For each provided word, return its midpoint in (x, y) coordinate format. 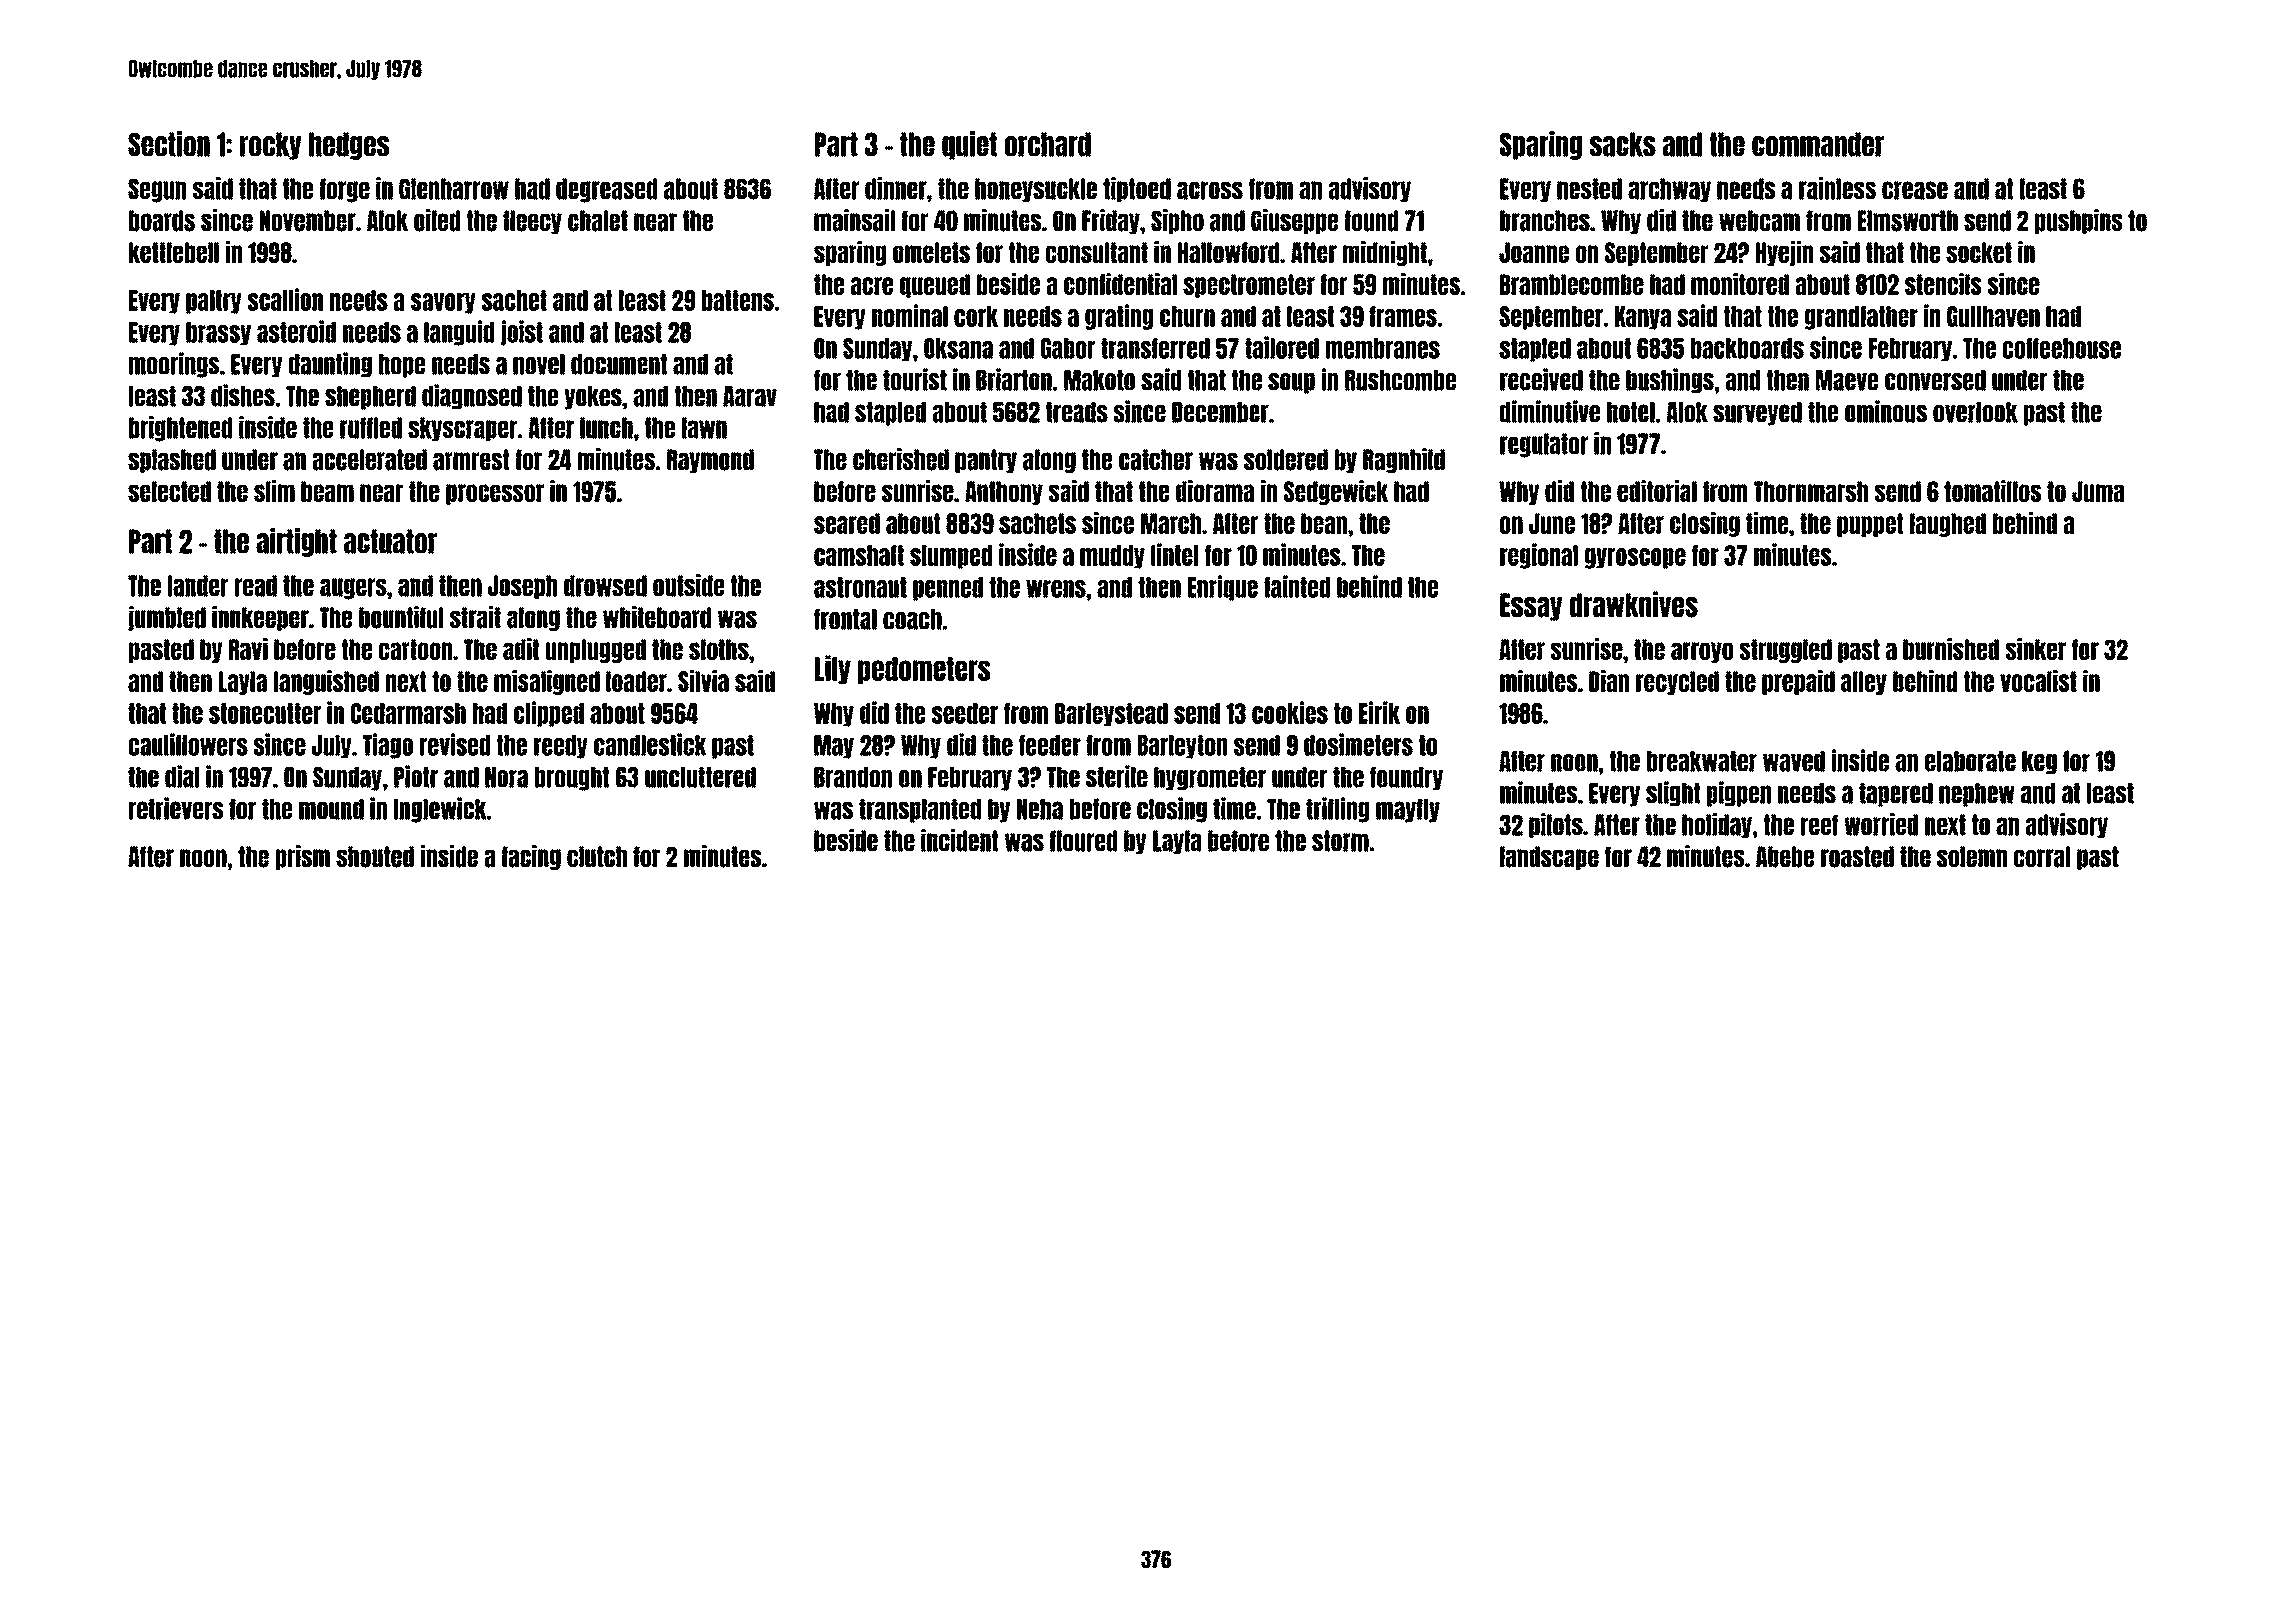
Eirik (1379, 712)
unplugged (596, 651)
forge (345, 190)
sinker (2036, 649)
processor (495, 494)
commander (1818, 144)
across (1210, 190)
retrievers (176, 808)
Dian (1609, 681)
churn (1187, 316)
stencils (1943, 284)
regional (1539, 556)
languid (459, 333)
